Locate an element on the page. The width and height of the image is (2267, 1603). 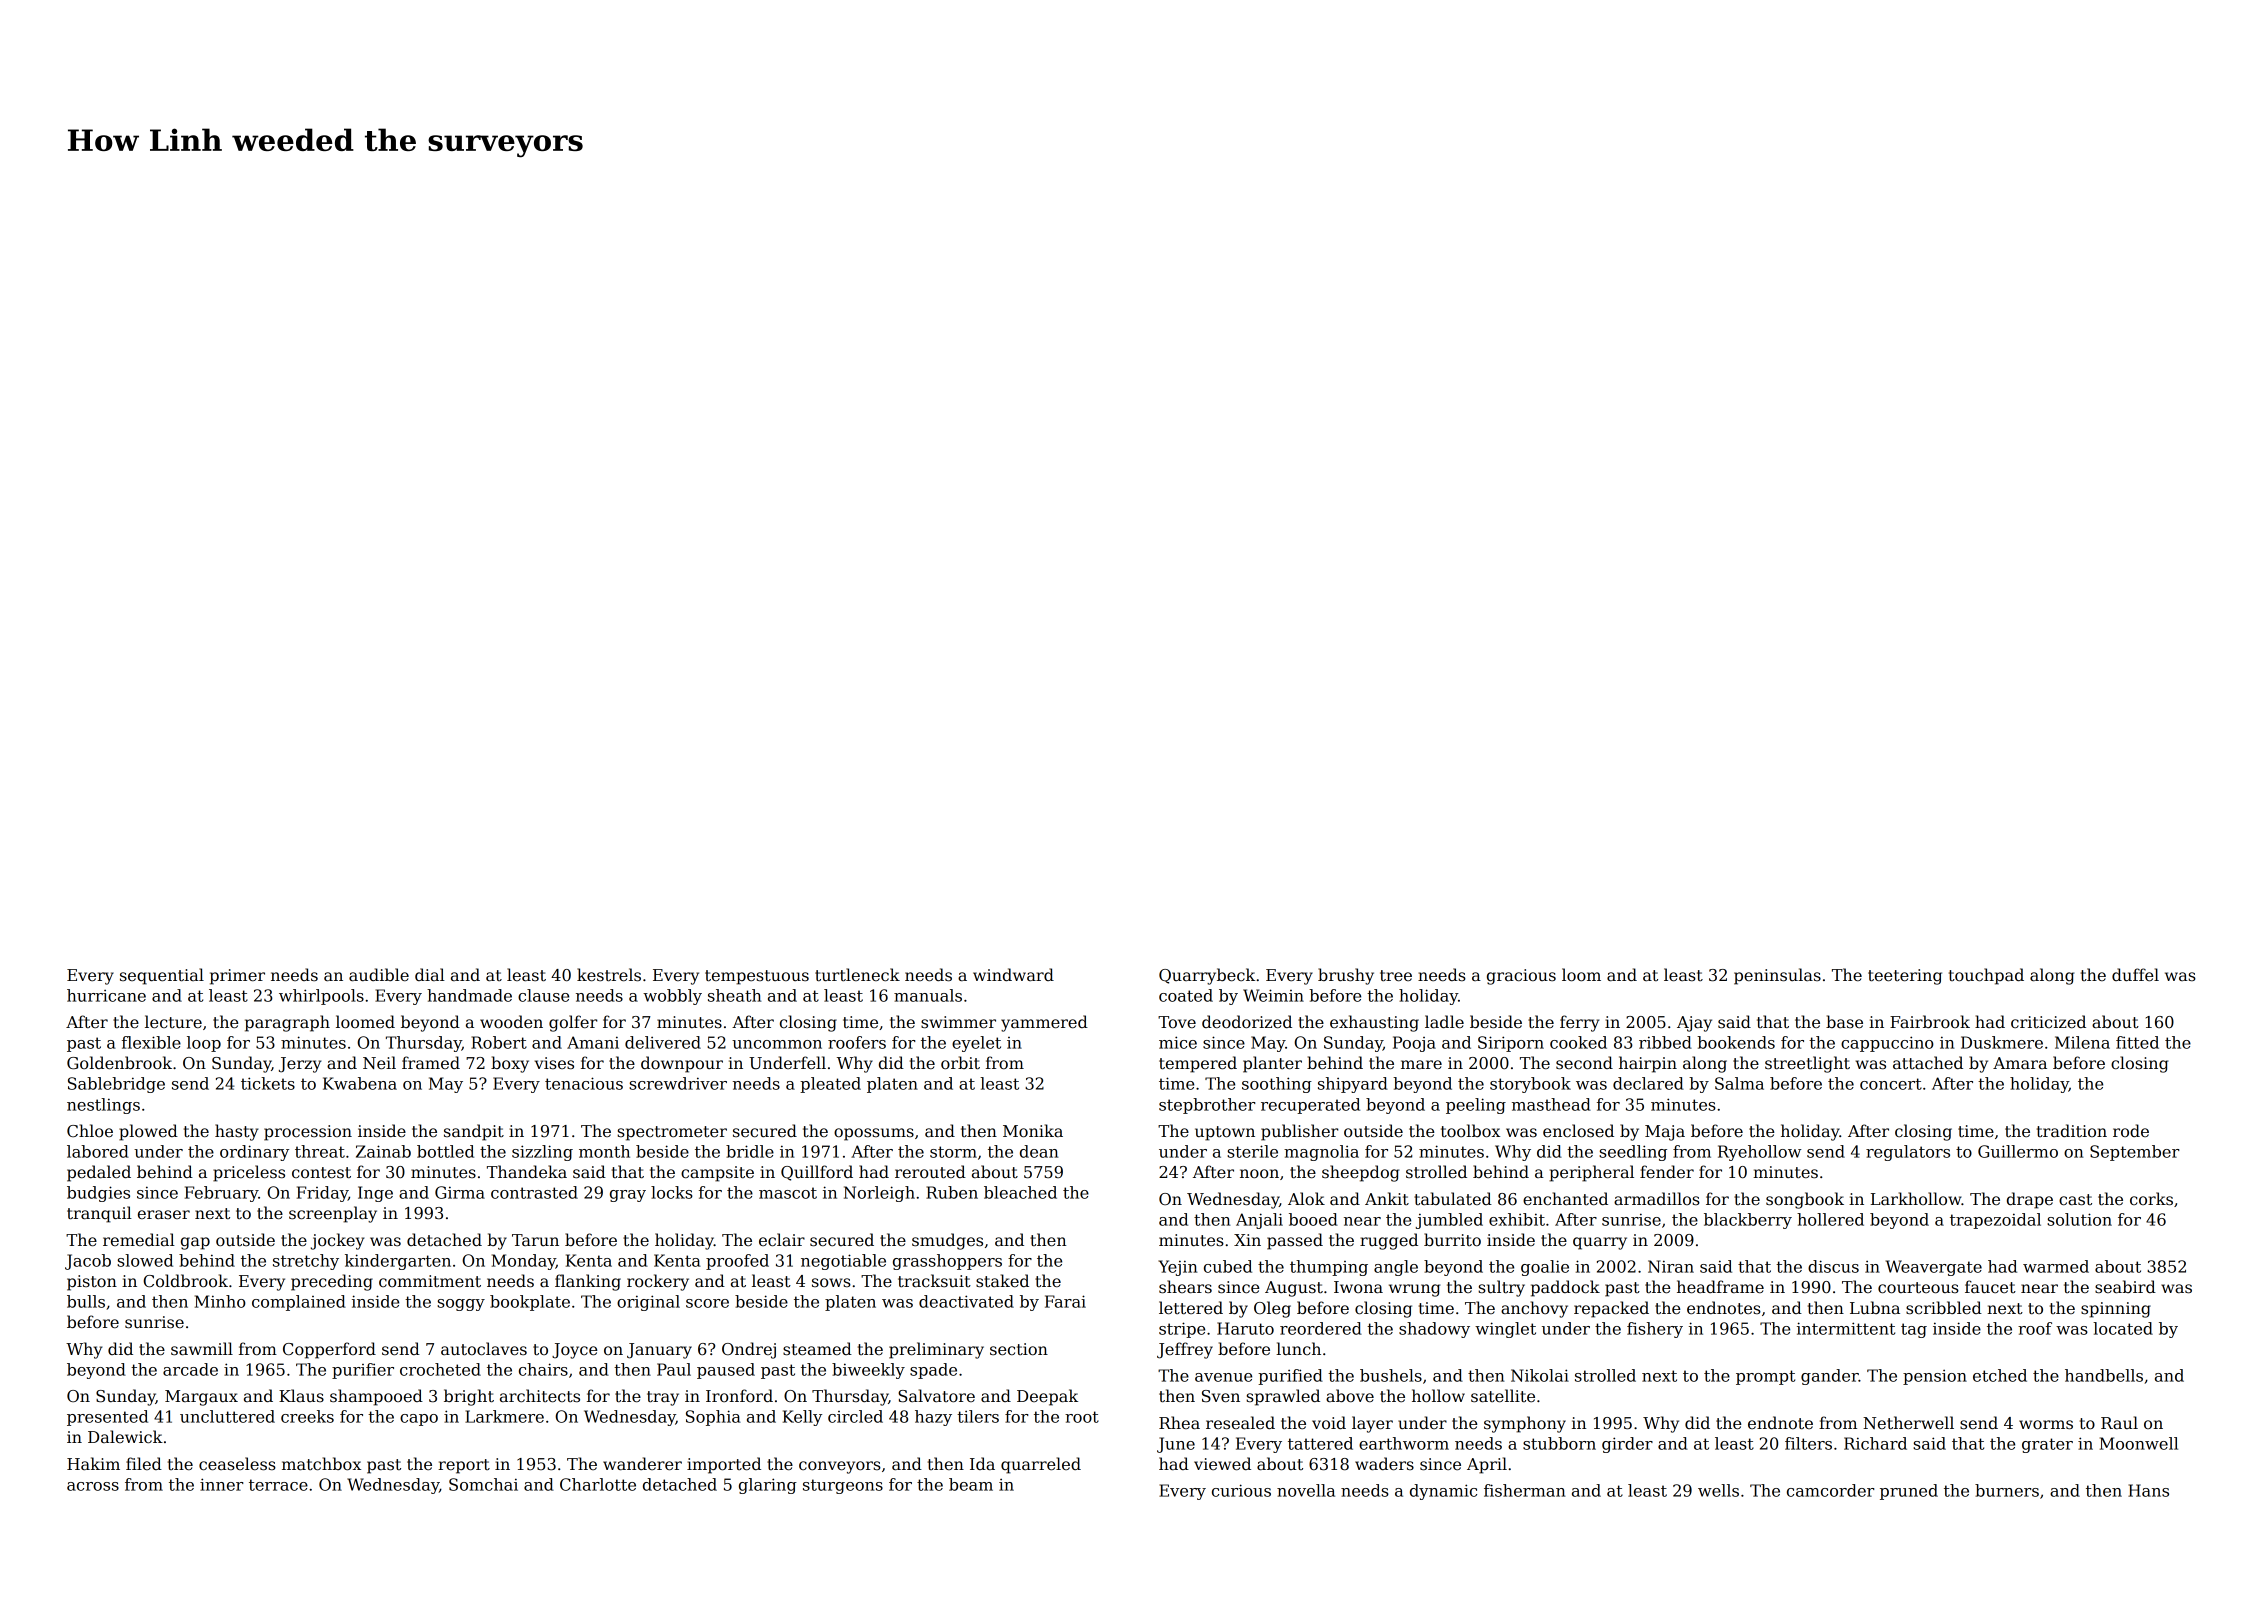
symphony is located at coordinates (1525, 1424).
